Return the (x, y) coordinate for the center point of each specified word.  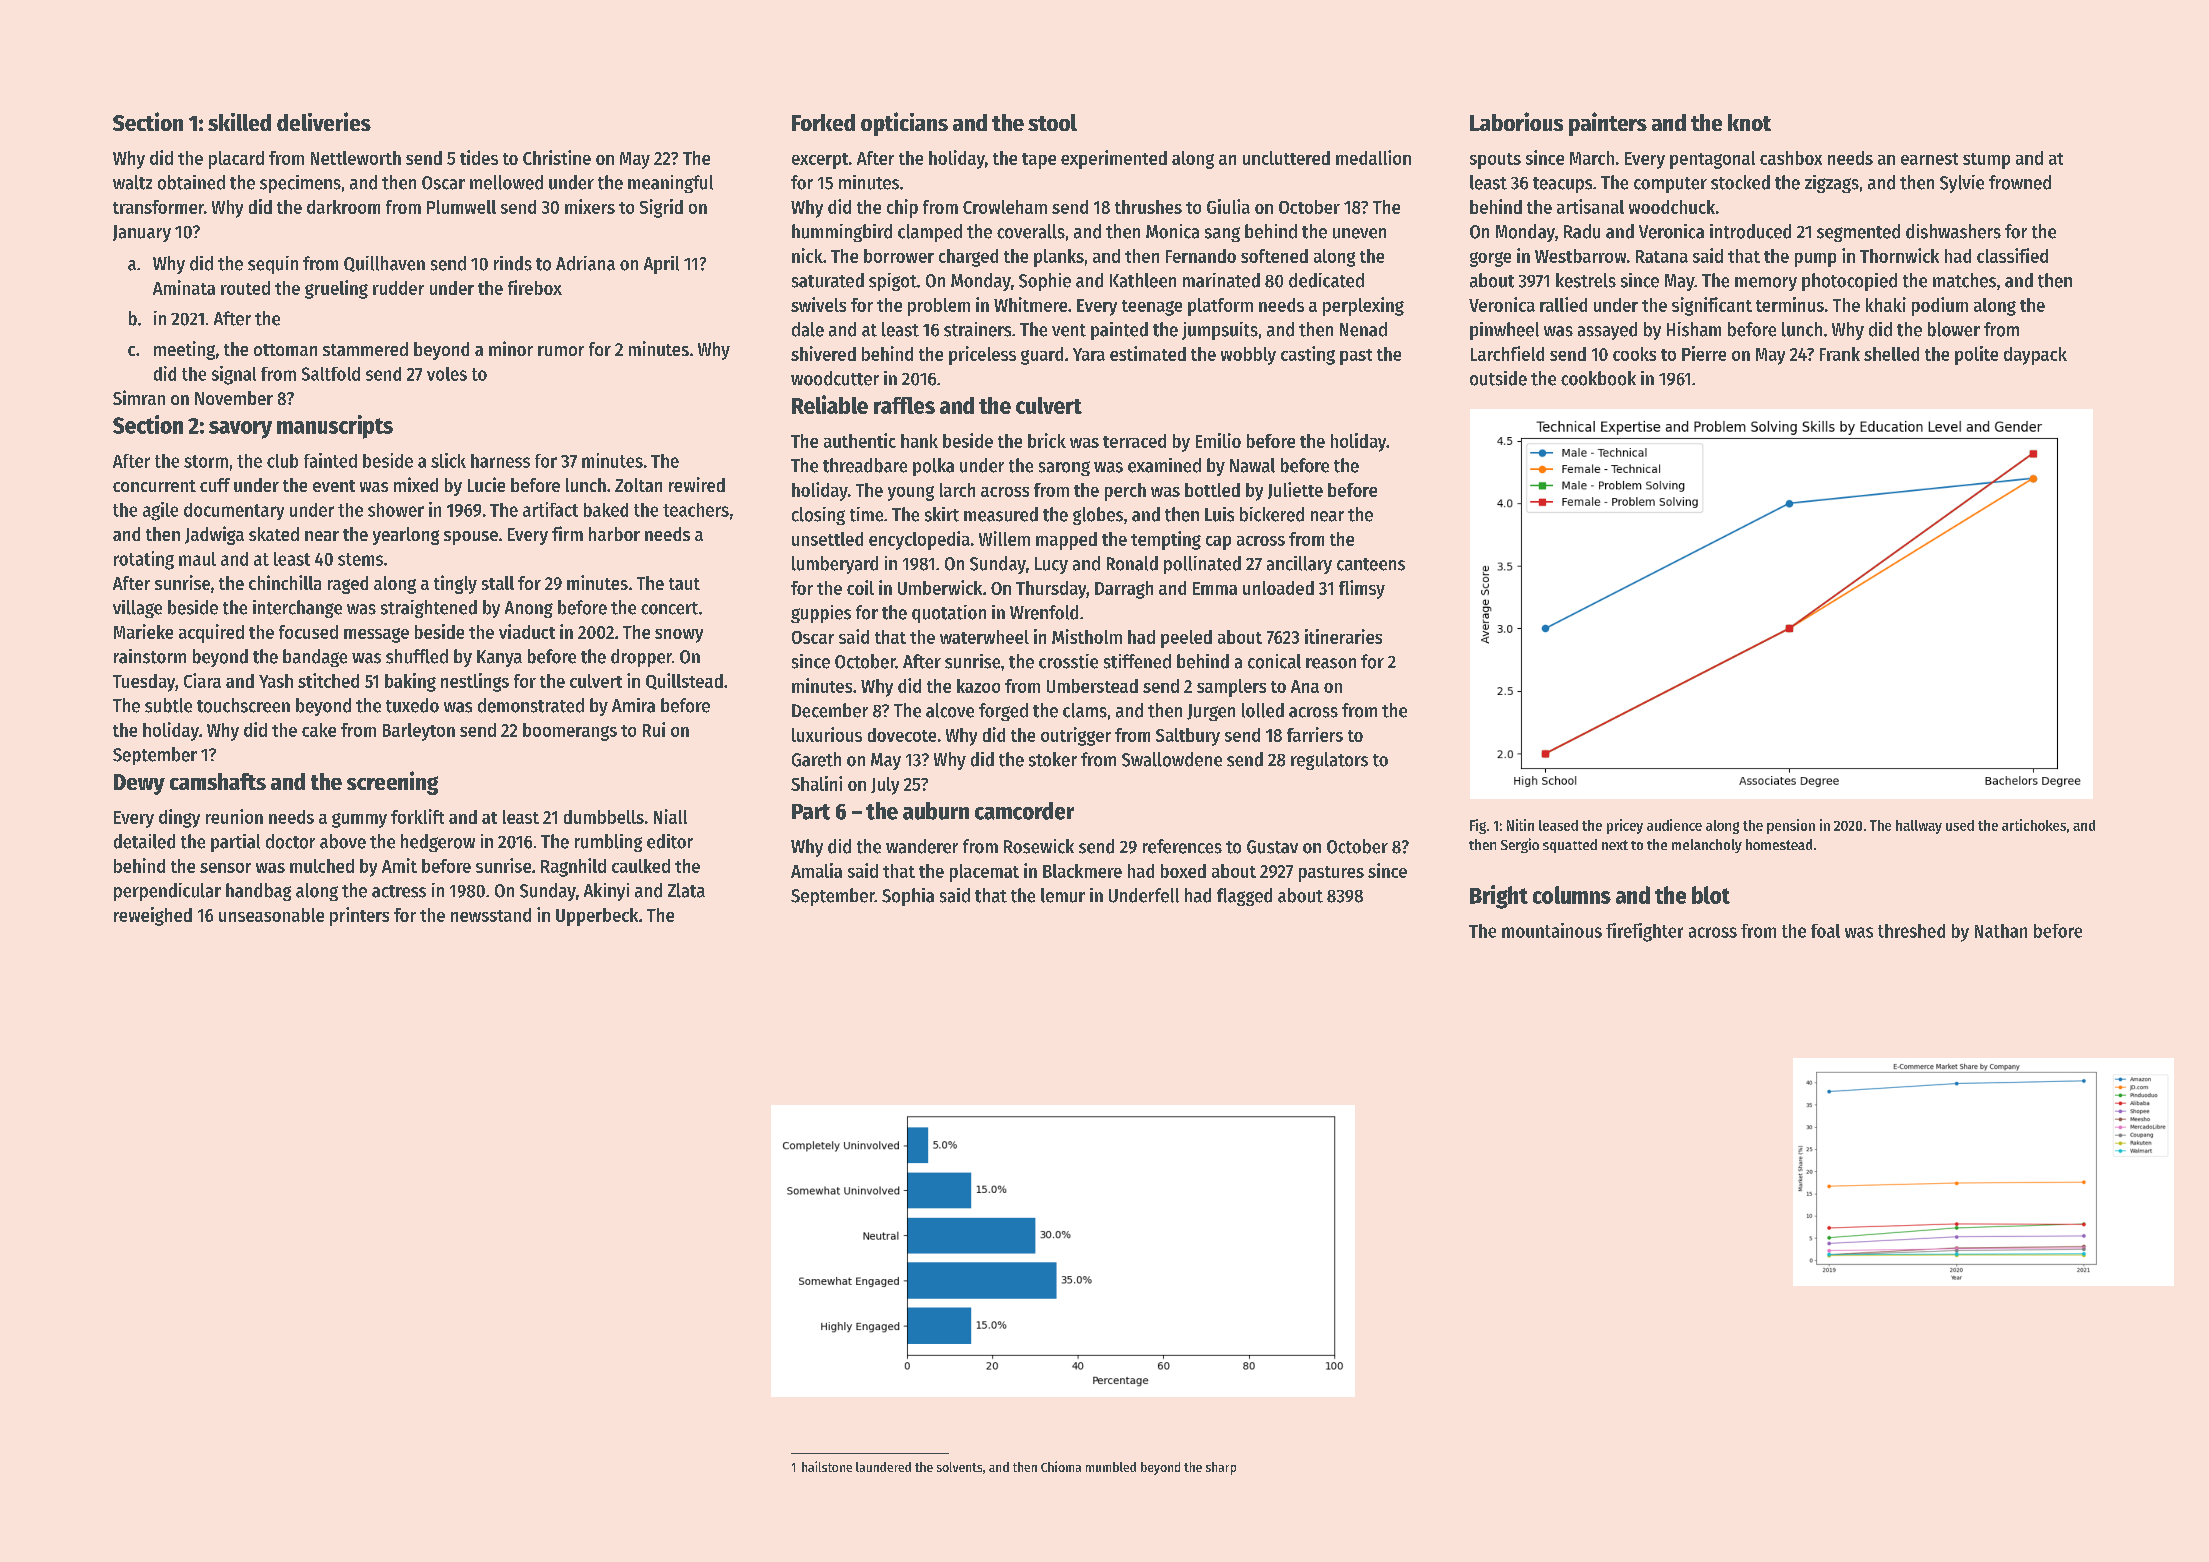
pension (1791, 826)
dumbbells (604, 817)
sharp (1221, 1468)
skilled (239, 122)
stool (1052, 122)
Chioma (1061, 1466)
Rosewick (1039, 846)
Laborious (1516, 121)
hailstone (827, 1466)
